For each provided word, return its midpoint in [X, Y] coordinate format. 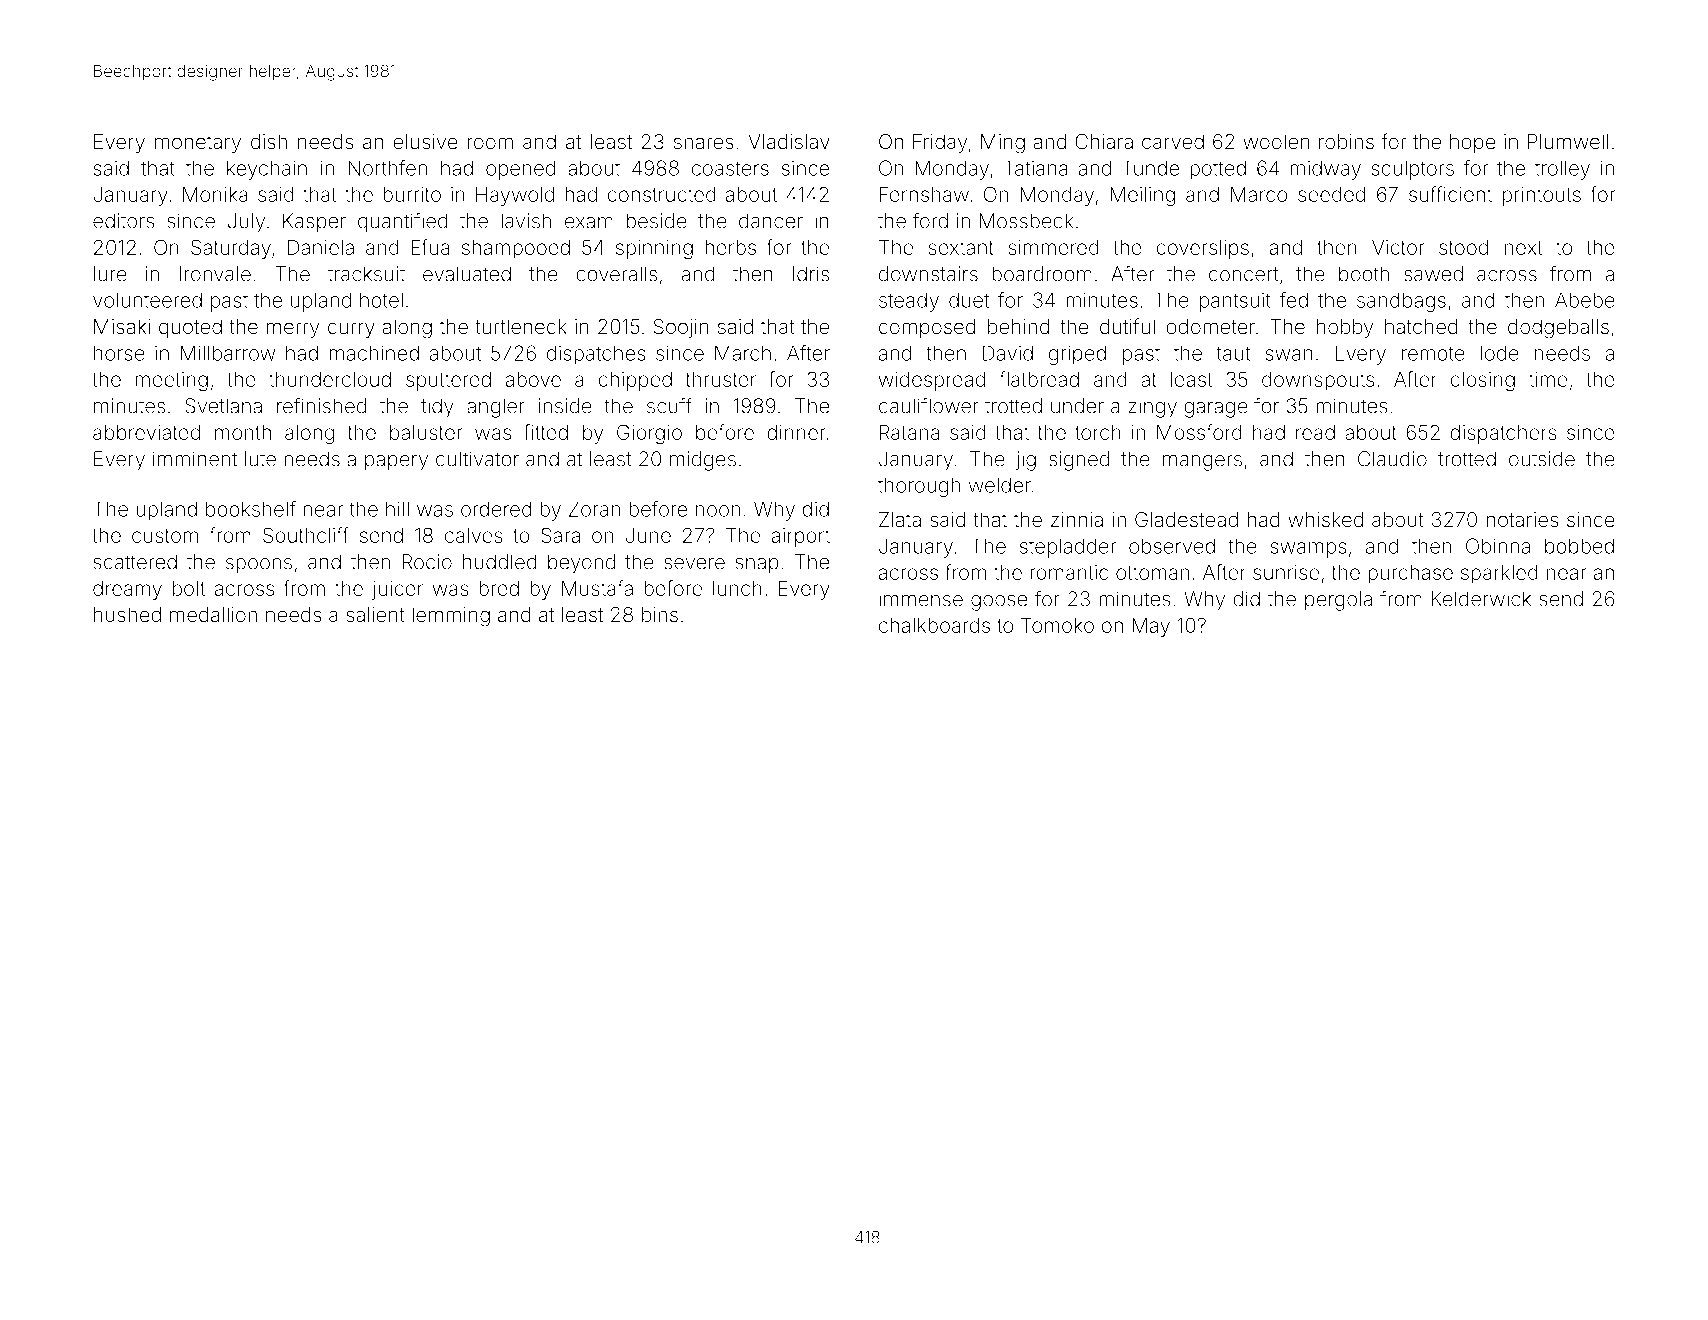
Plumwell [1568, 141]
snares [704, 143]
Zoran [594, 509]
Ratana [909, 432]
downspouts [1318, 381]
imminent [195, 459]
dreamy [127, 590]
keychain [267, 170]
